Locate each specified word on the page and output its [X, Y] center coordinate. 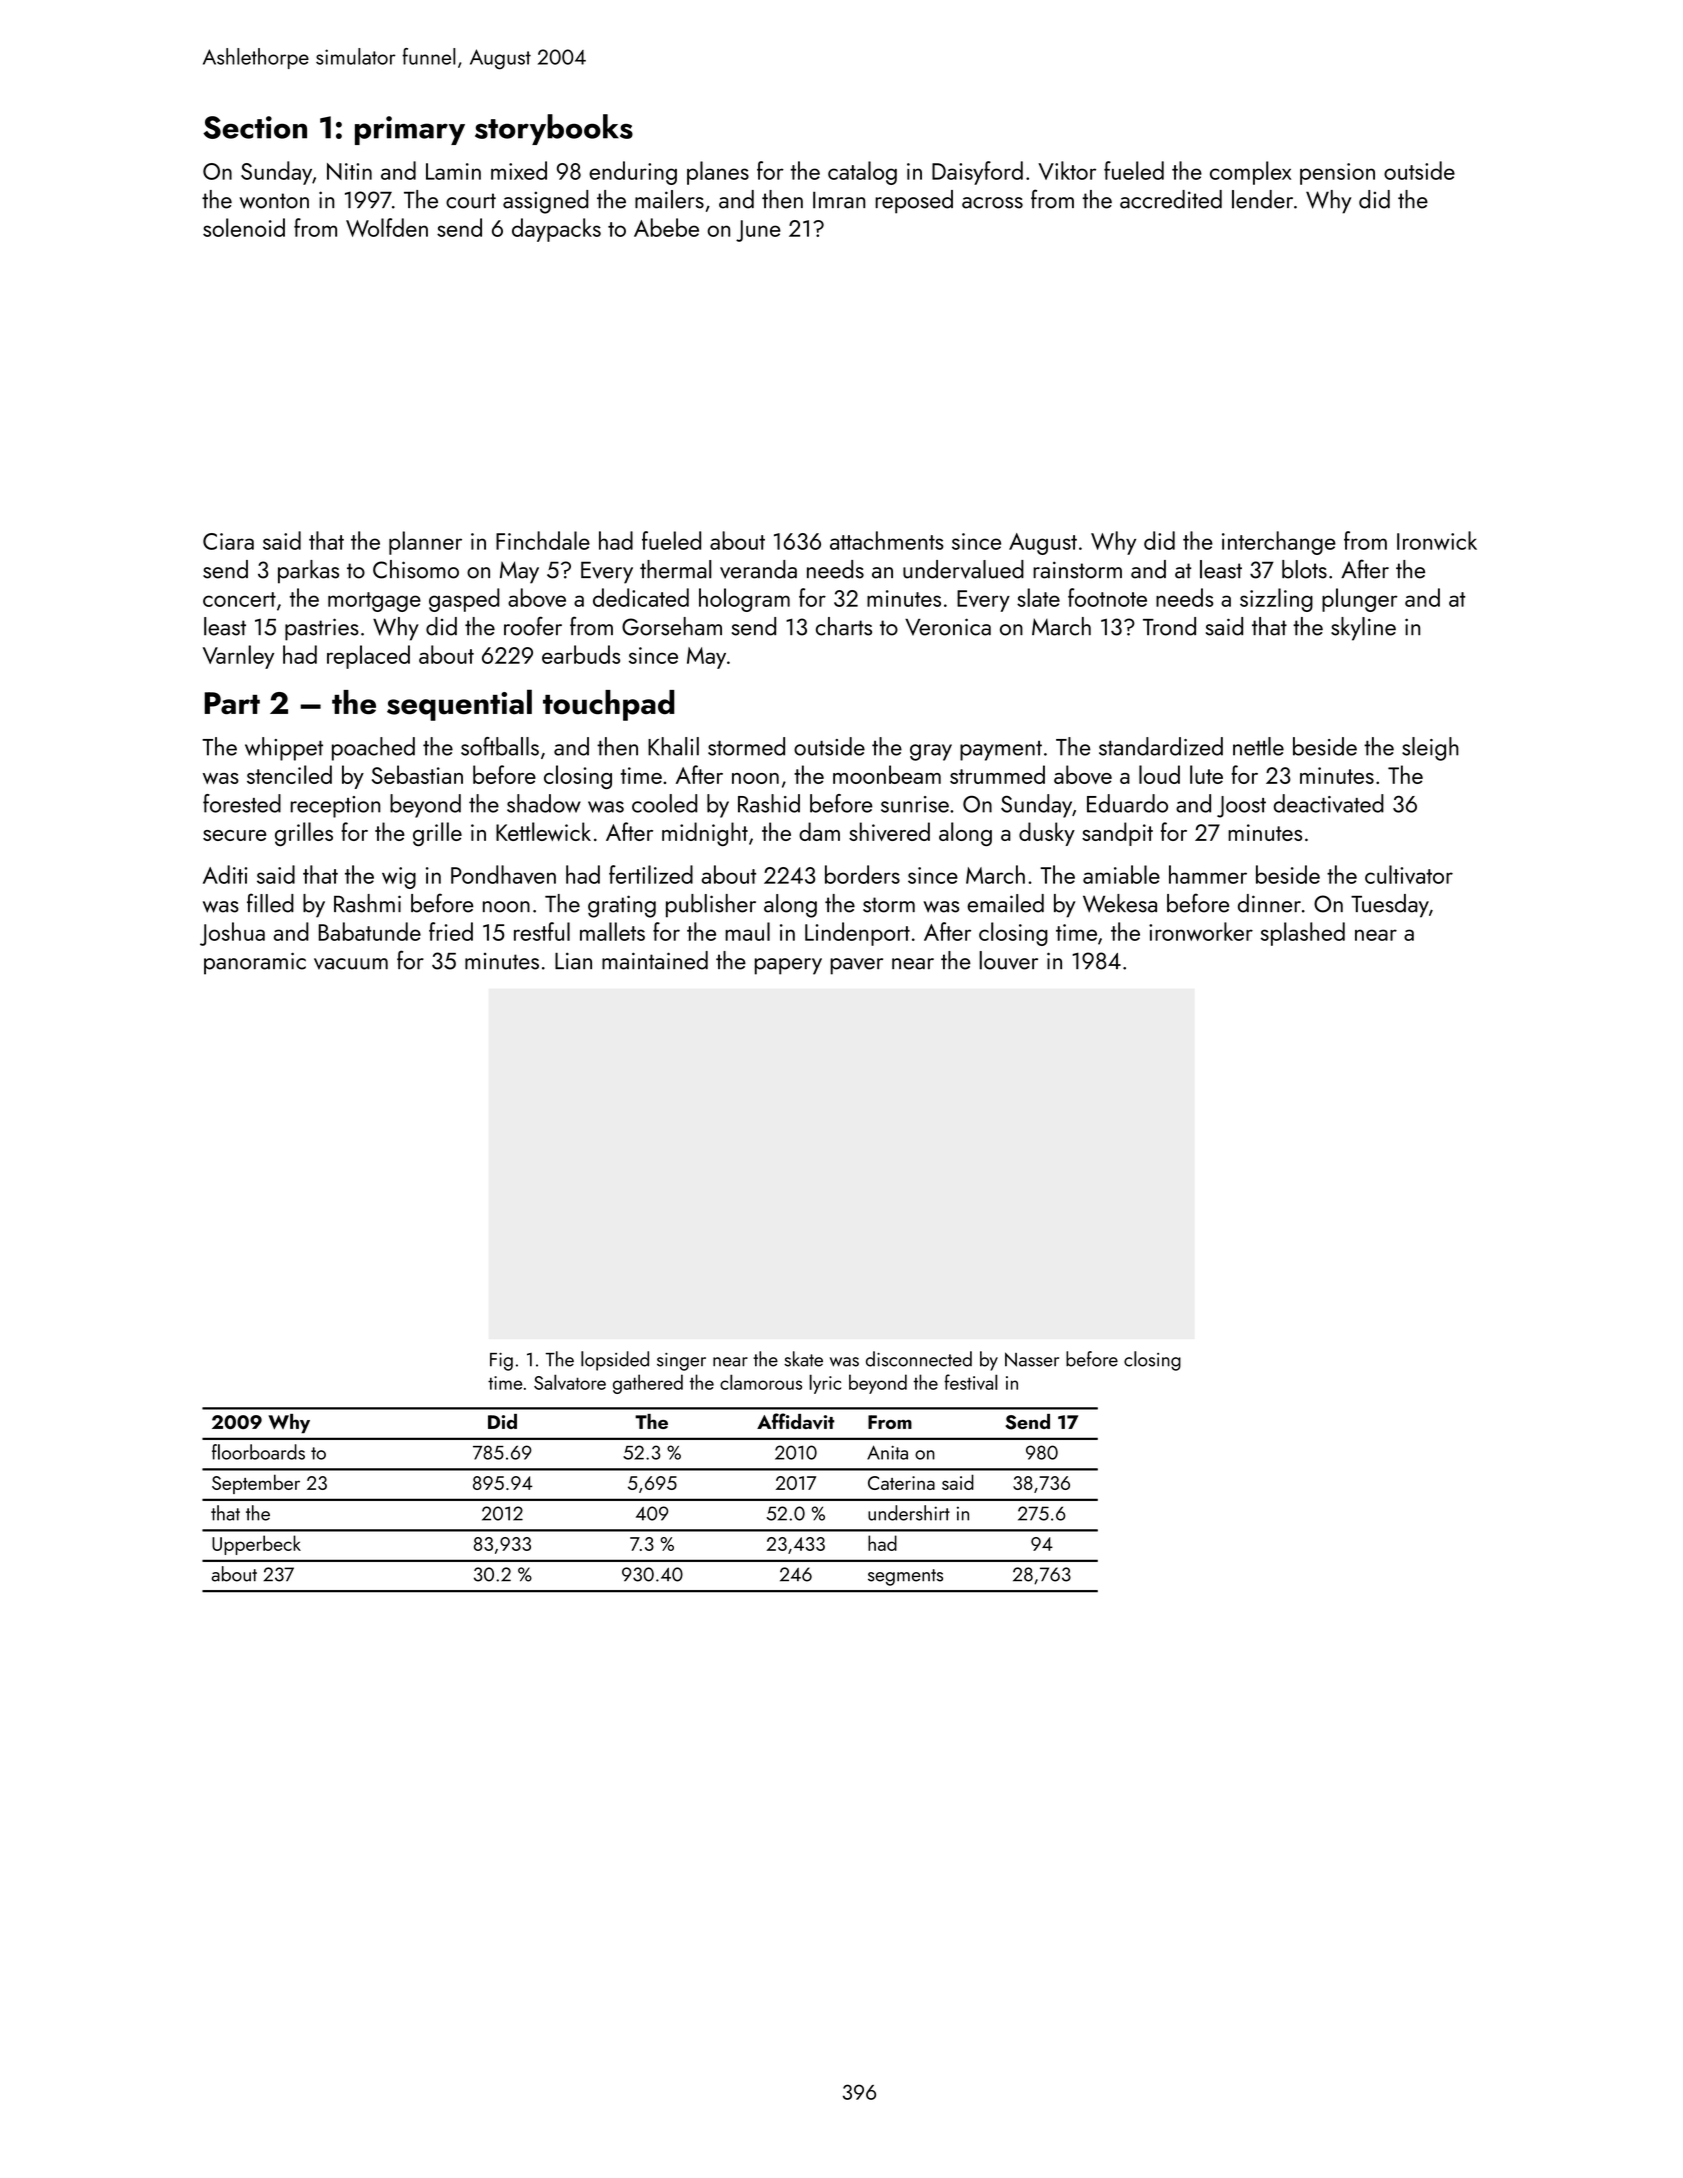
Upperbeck [256, 1545]
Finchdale [543, 540]
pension [1337, 174]
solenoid [244, 227]
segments [905, 1577]
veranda [758, 569]
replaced [368, 657]
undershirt [909, 1513]
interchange [1279, 543]
